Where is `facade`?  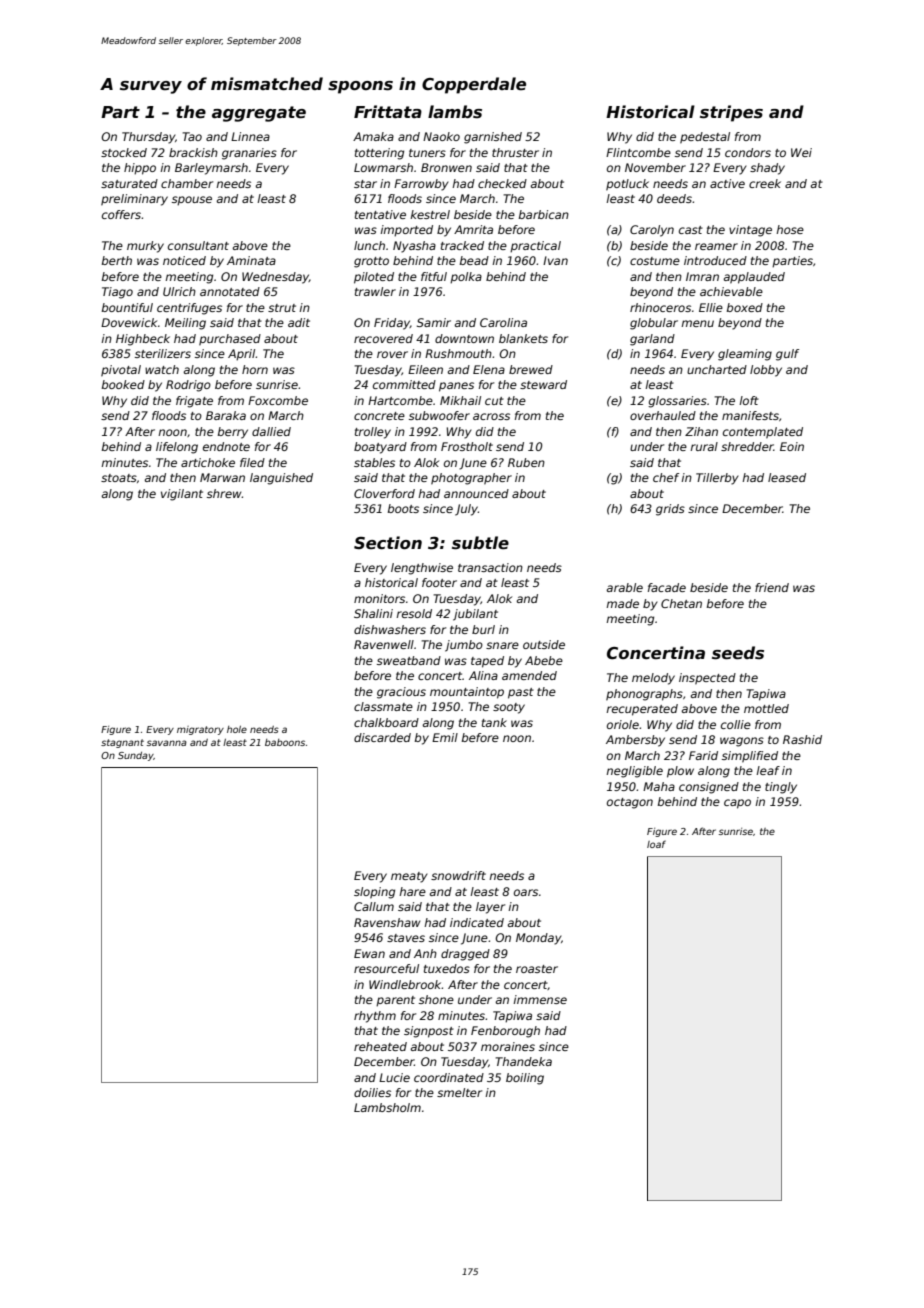
facade is located at coordinates (667, 587).
